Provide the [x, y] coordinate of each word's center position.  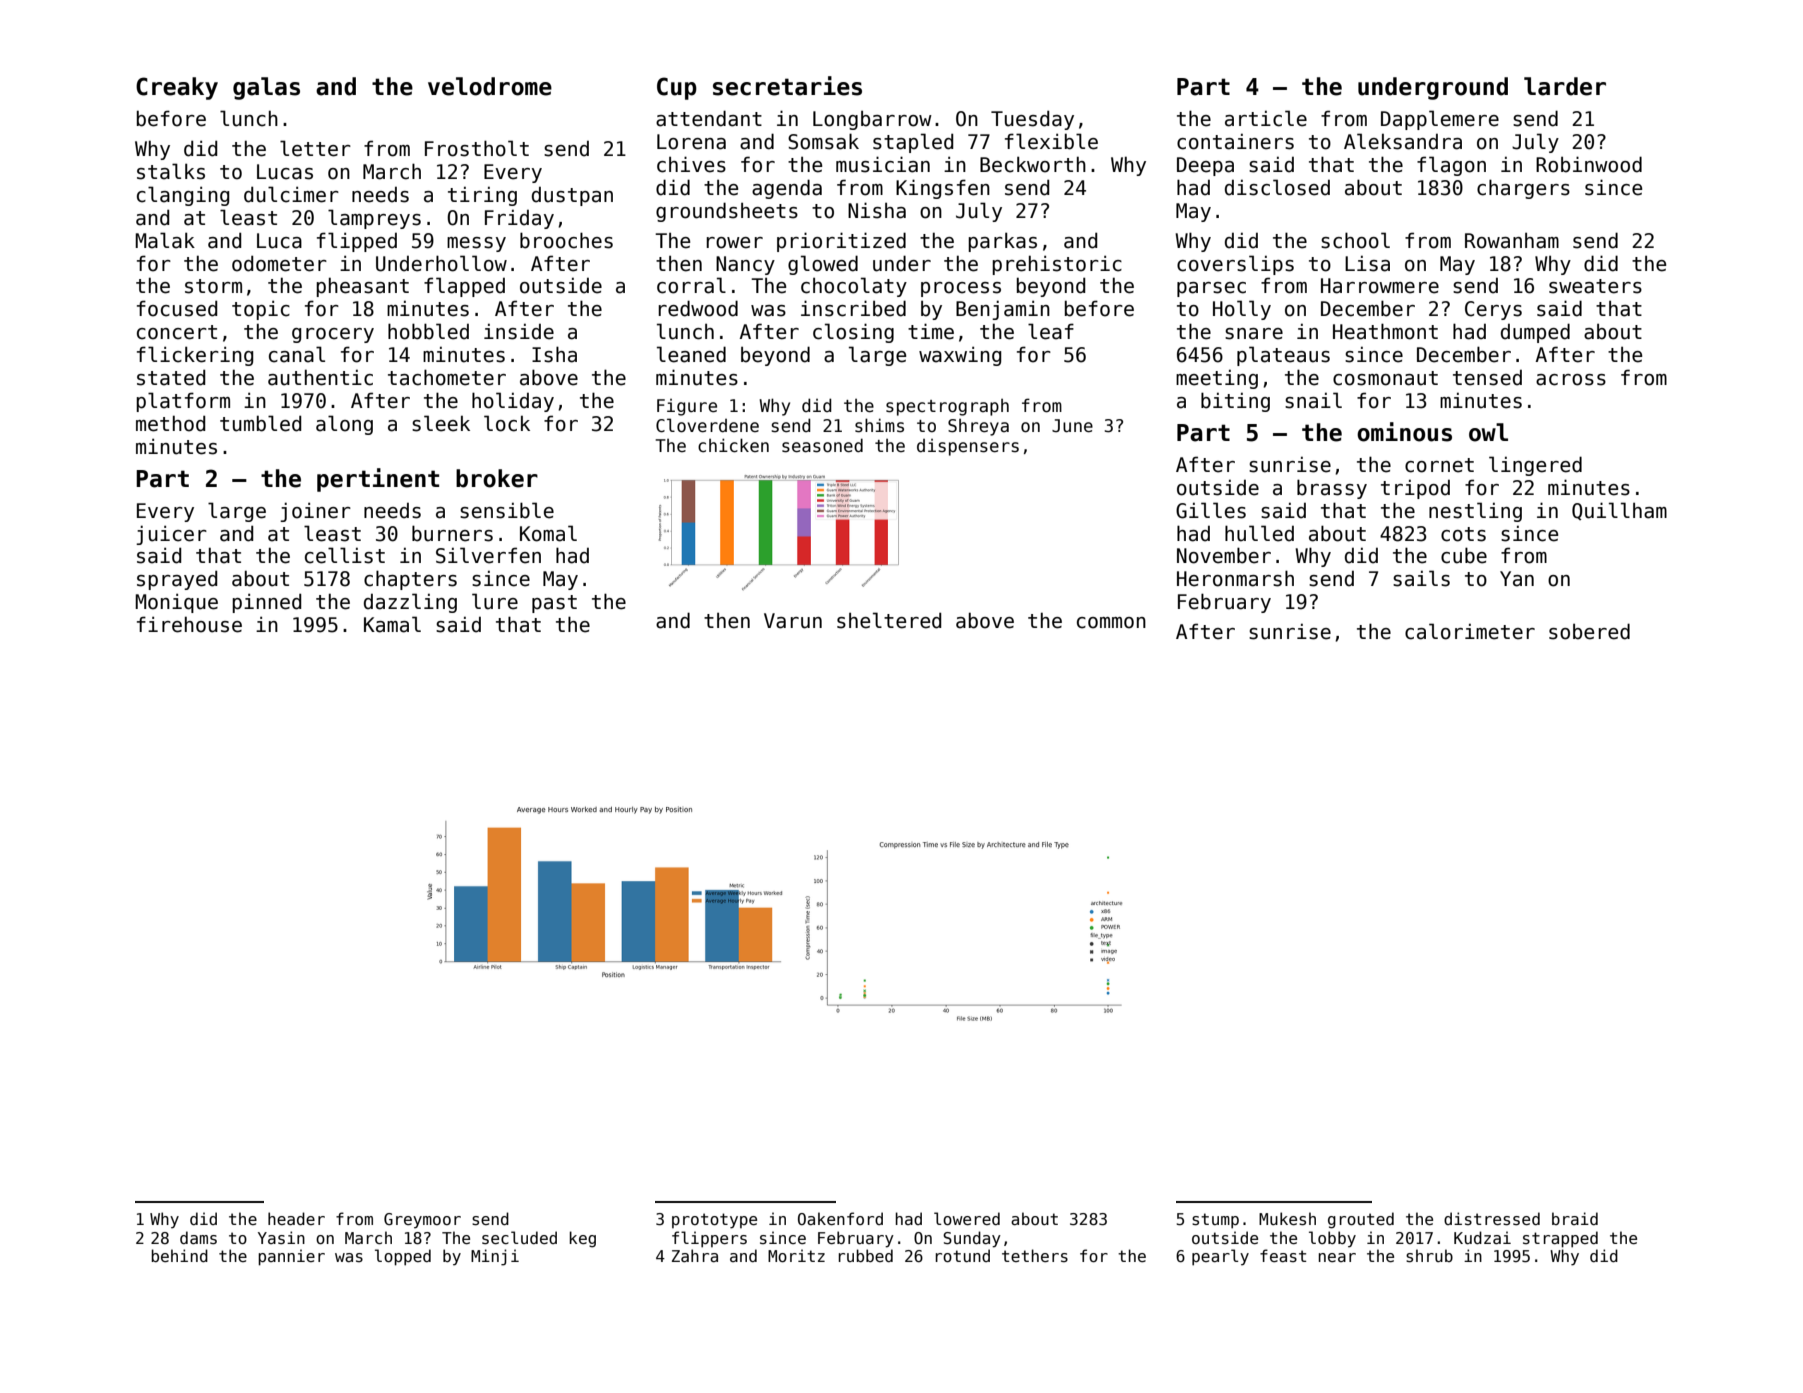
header [296, 1218]
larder [1565, 86]
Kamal [392, 624]
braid [1575, 1218]
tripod [1415, 489]
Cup [677, 88]
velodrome [490, 86]
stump [1215, 1221]
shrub [1429, 1256]
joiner [315, 512]
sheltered [889, 620]
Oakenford [840, 1218]
